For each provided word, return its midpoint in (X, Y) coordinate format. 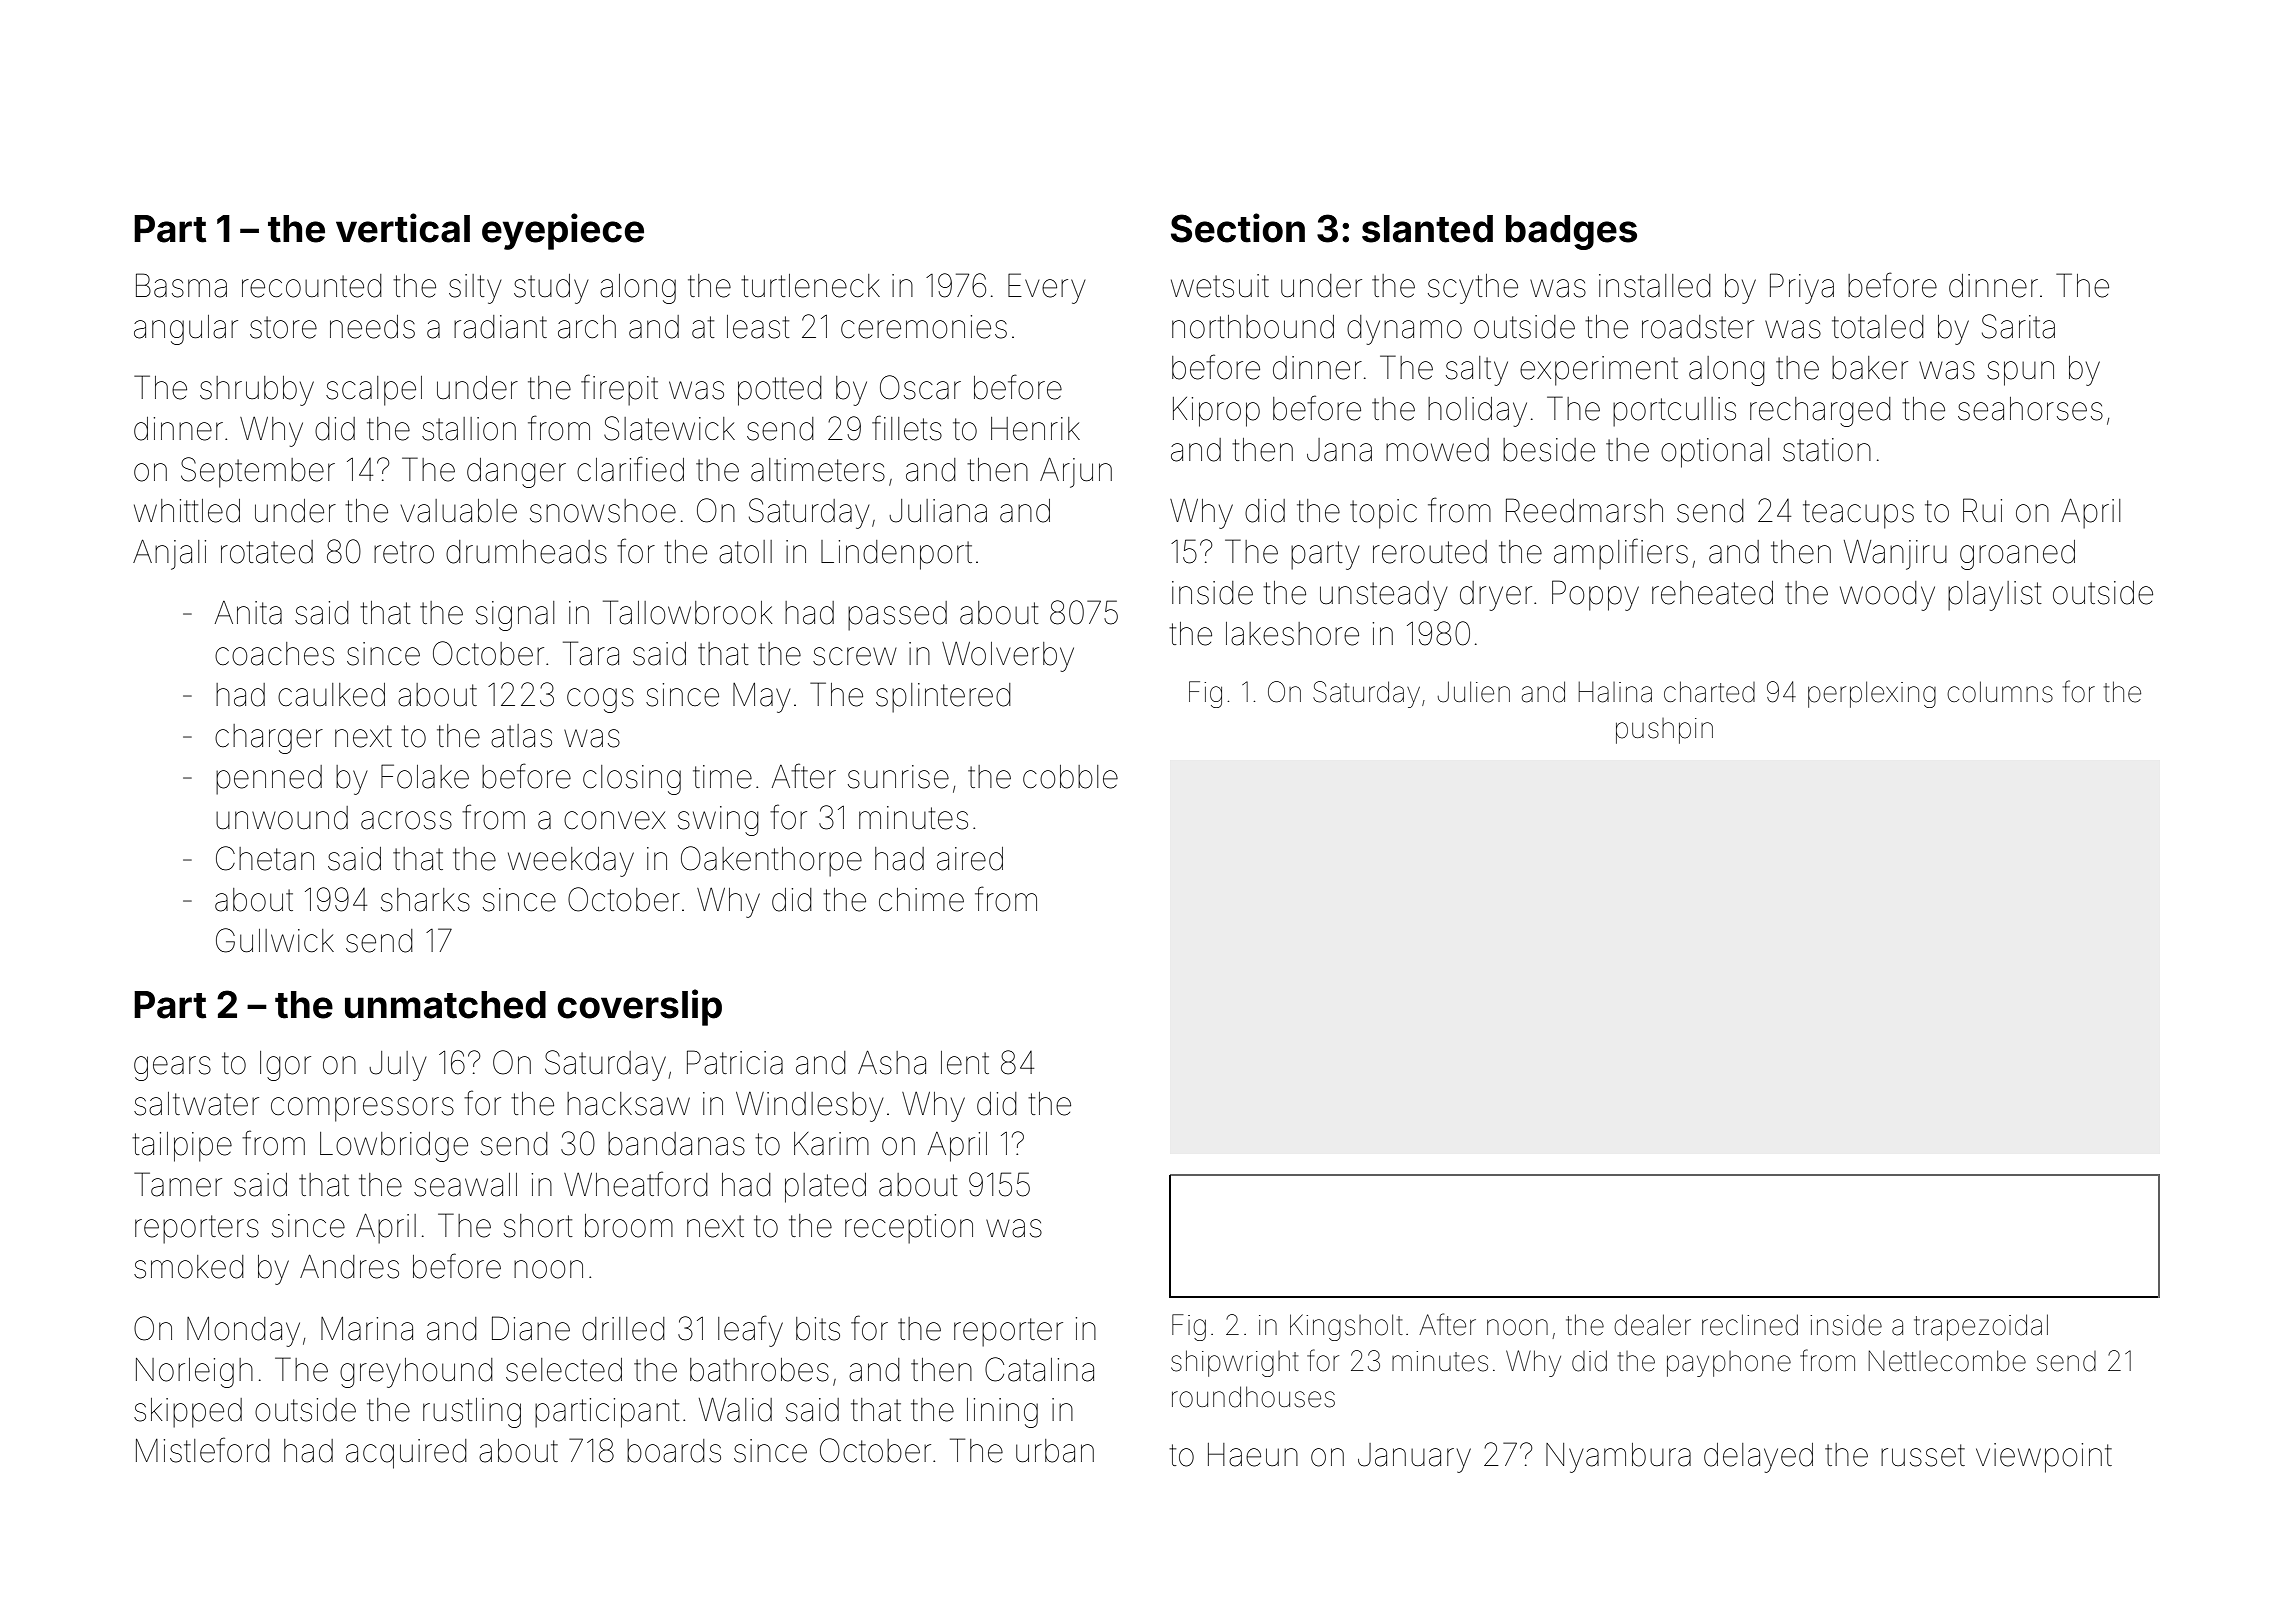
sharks (425, 900)
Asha (892, 1063)
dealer (1652, 1325)
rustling (472, 1413)
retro (404, 552)
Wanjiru (1895, 555)
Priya (1802, 288)
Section (1238, 228)
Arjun (1076, 473)
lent (965, 1063)
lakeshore (1292, 634)
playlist (1995, 596)
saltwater (196, 1104)
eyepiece (563, 231)
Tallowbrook (687, 612)
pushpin (1664, 731)
